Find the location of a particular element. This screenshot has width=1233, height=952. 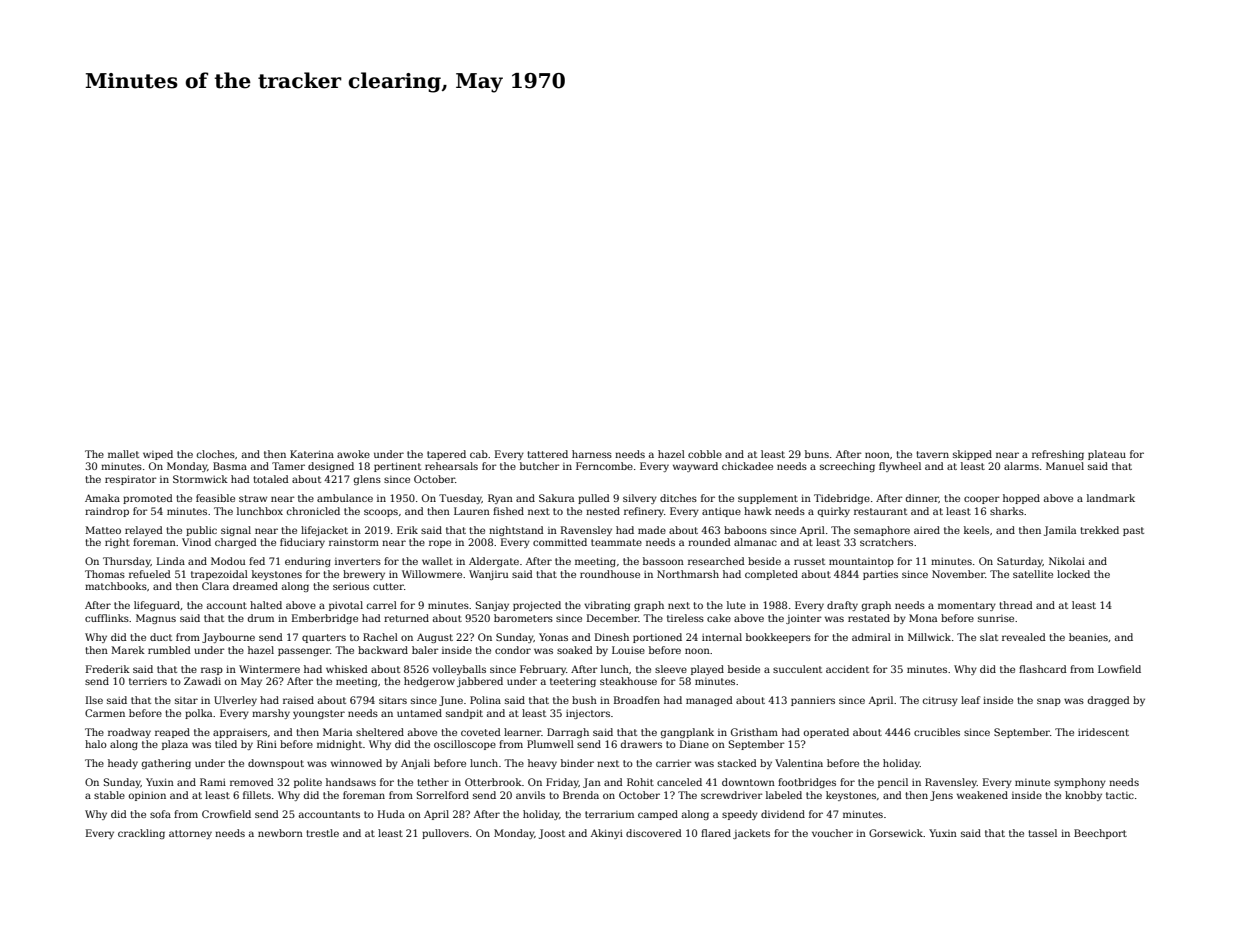

terrarium is located at coordinates (609, 814).
